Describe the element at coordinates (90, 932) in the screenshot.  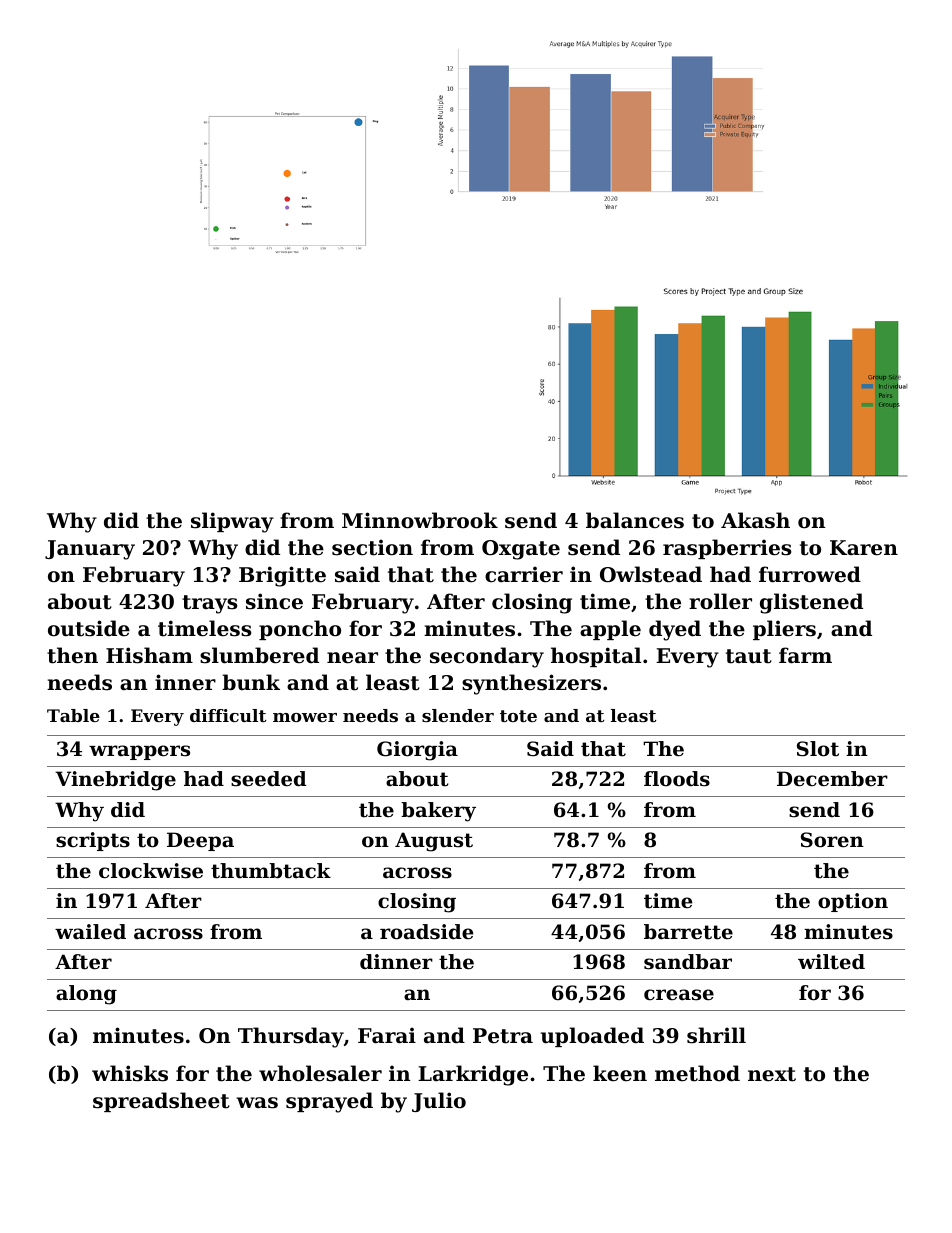
I see `wailed` at that location.
